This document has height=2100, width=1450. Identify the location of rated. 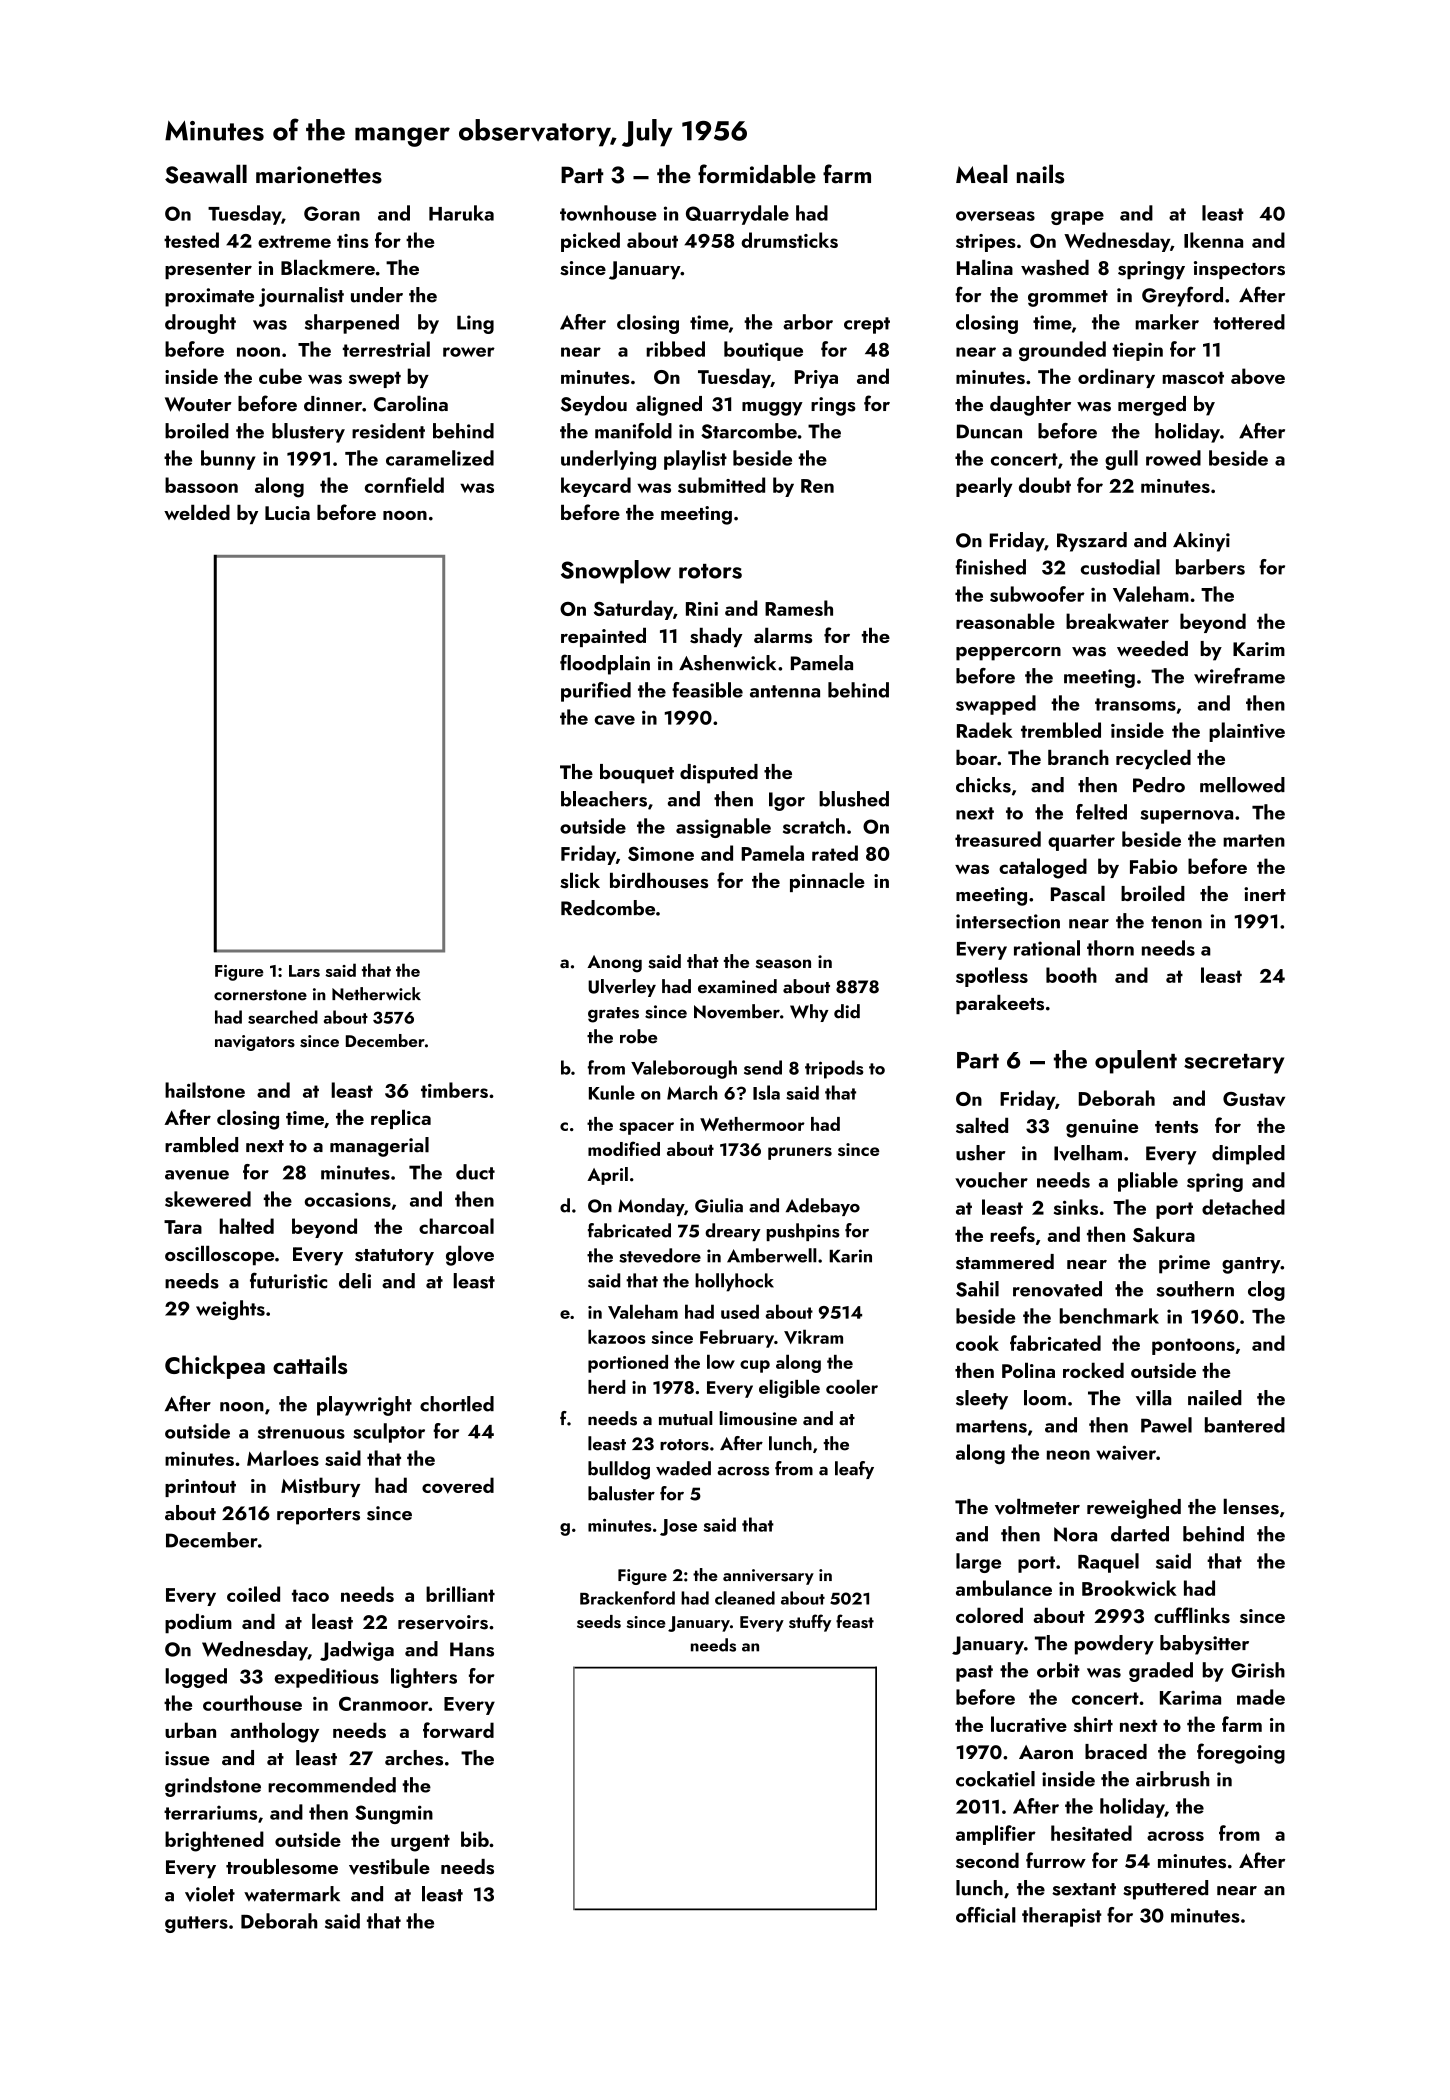
(835, 853).
